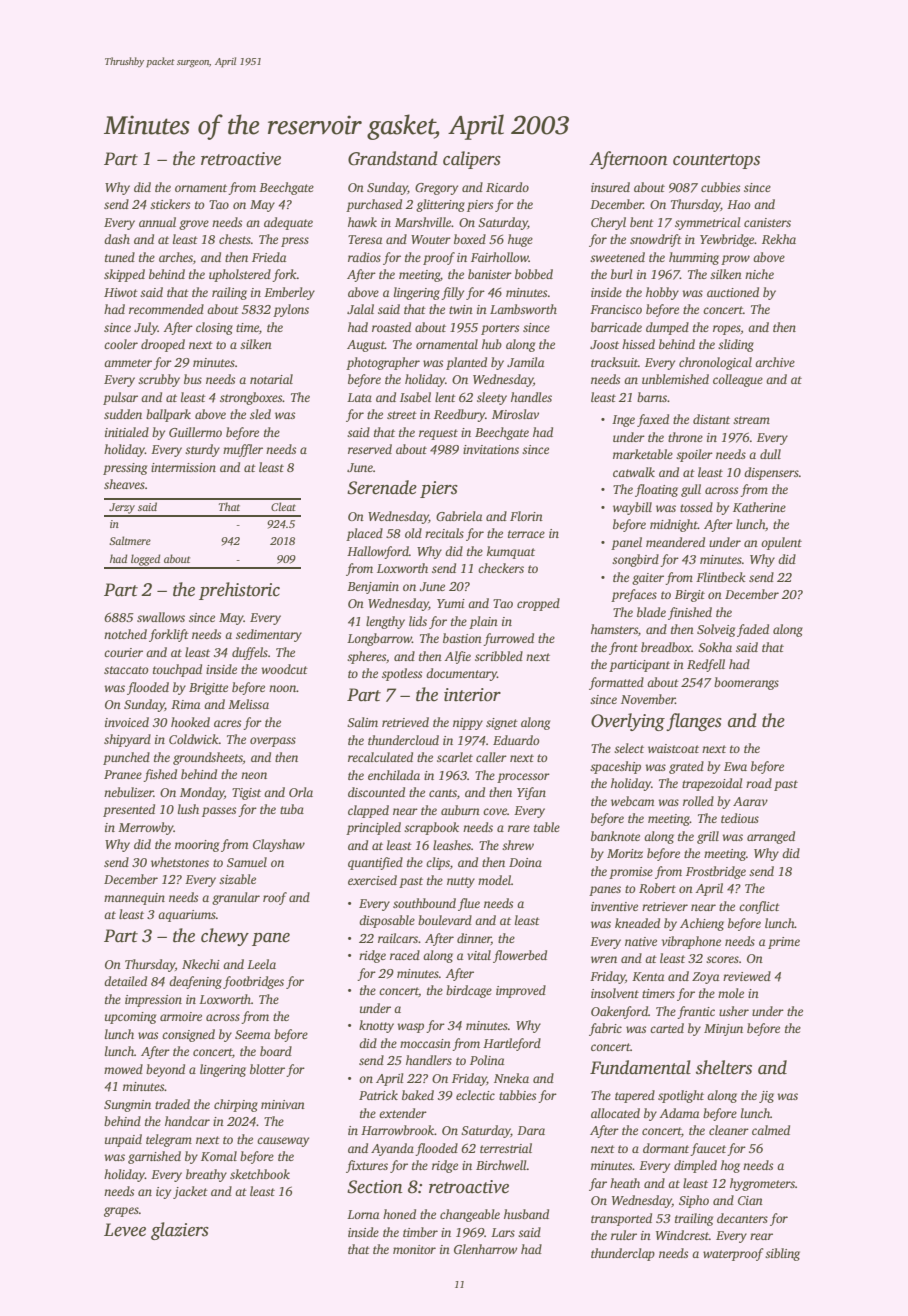 The image size is (908, 1316). I want to click on Patrick, so click(378, 1095).
